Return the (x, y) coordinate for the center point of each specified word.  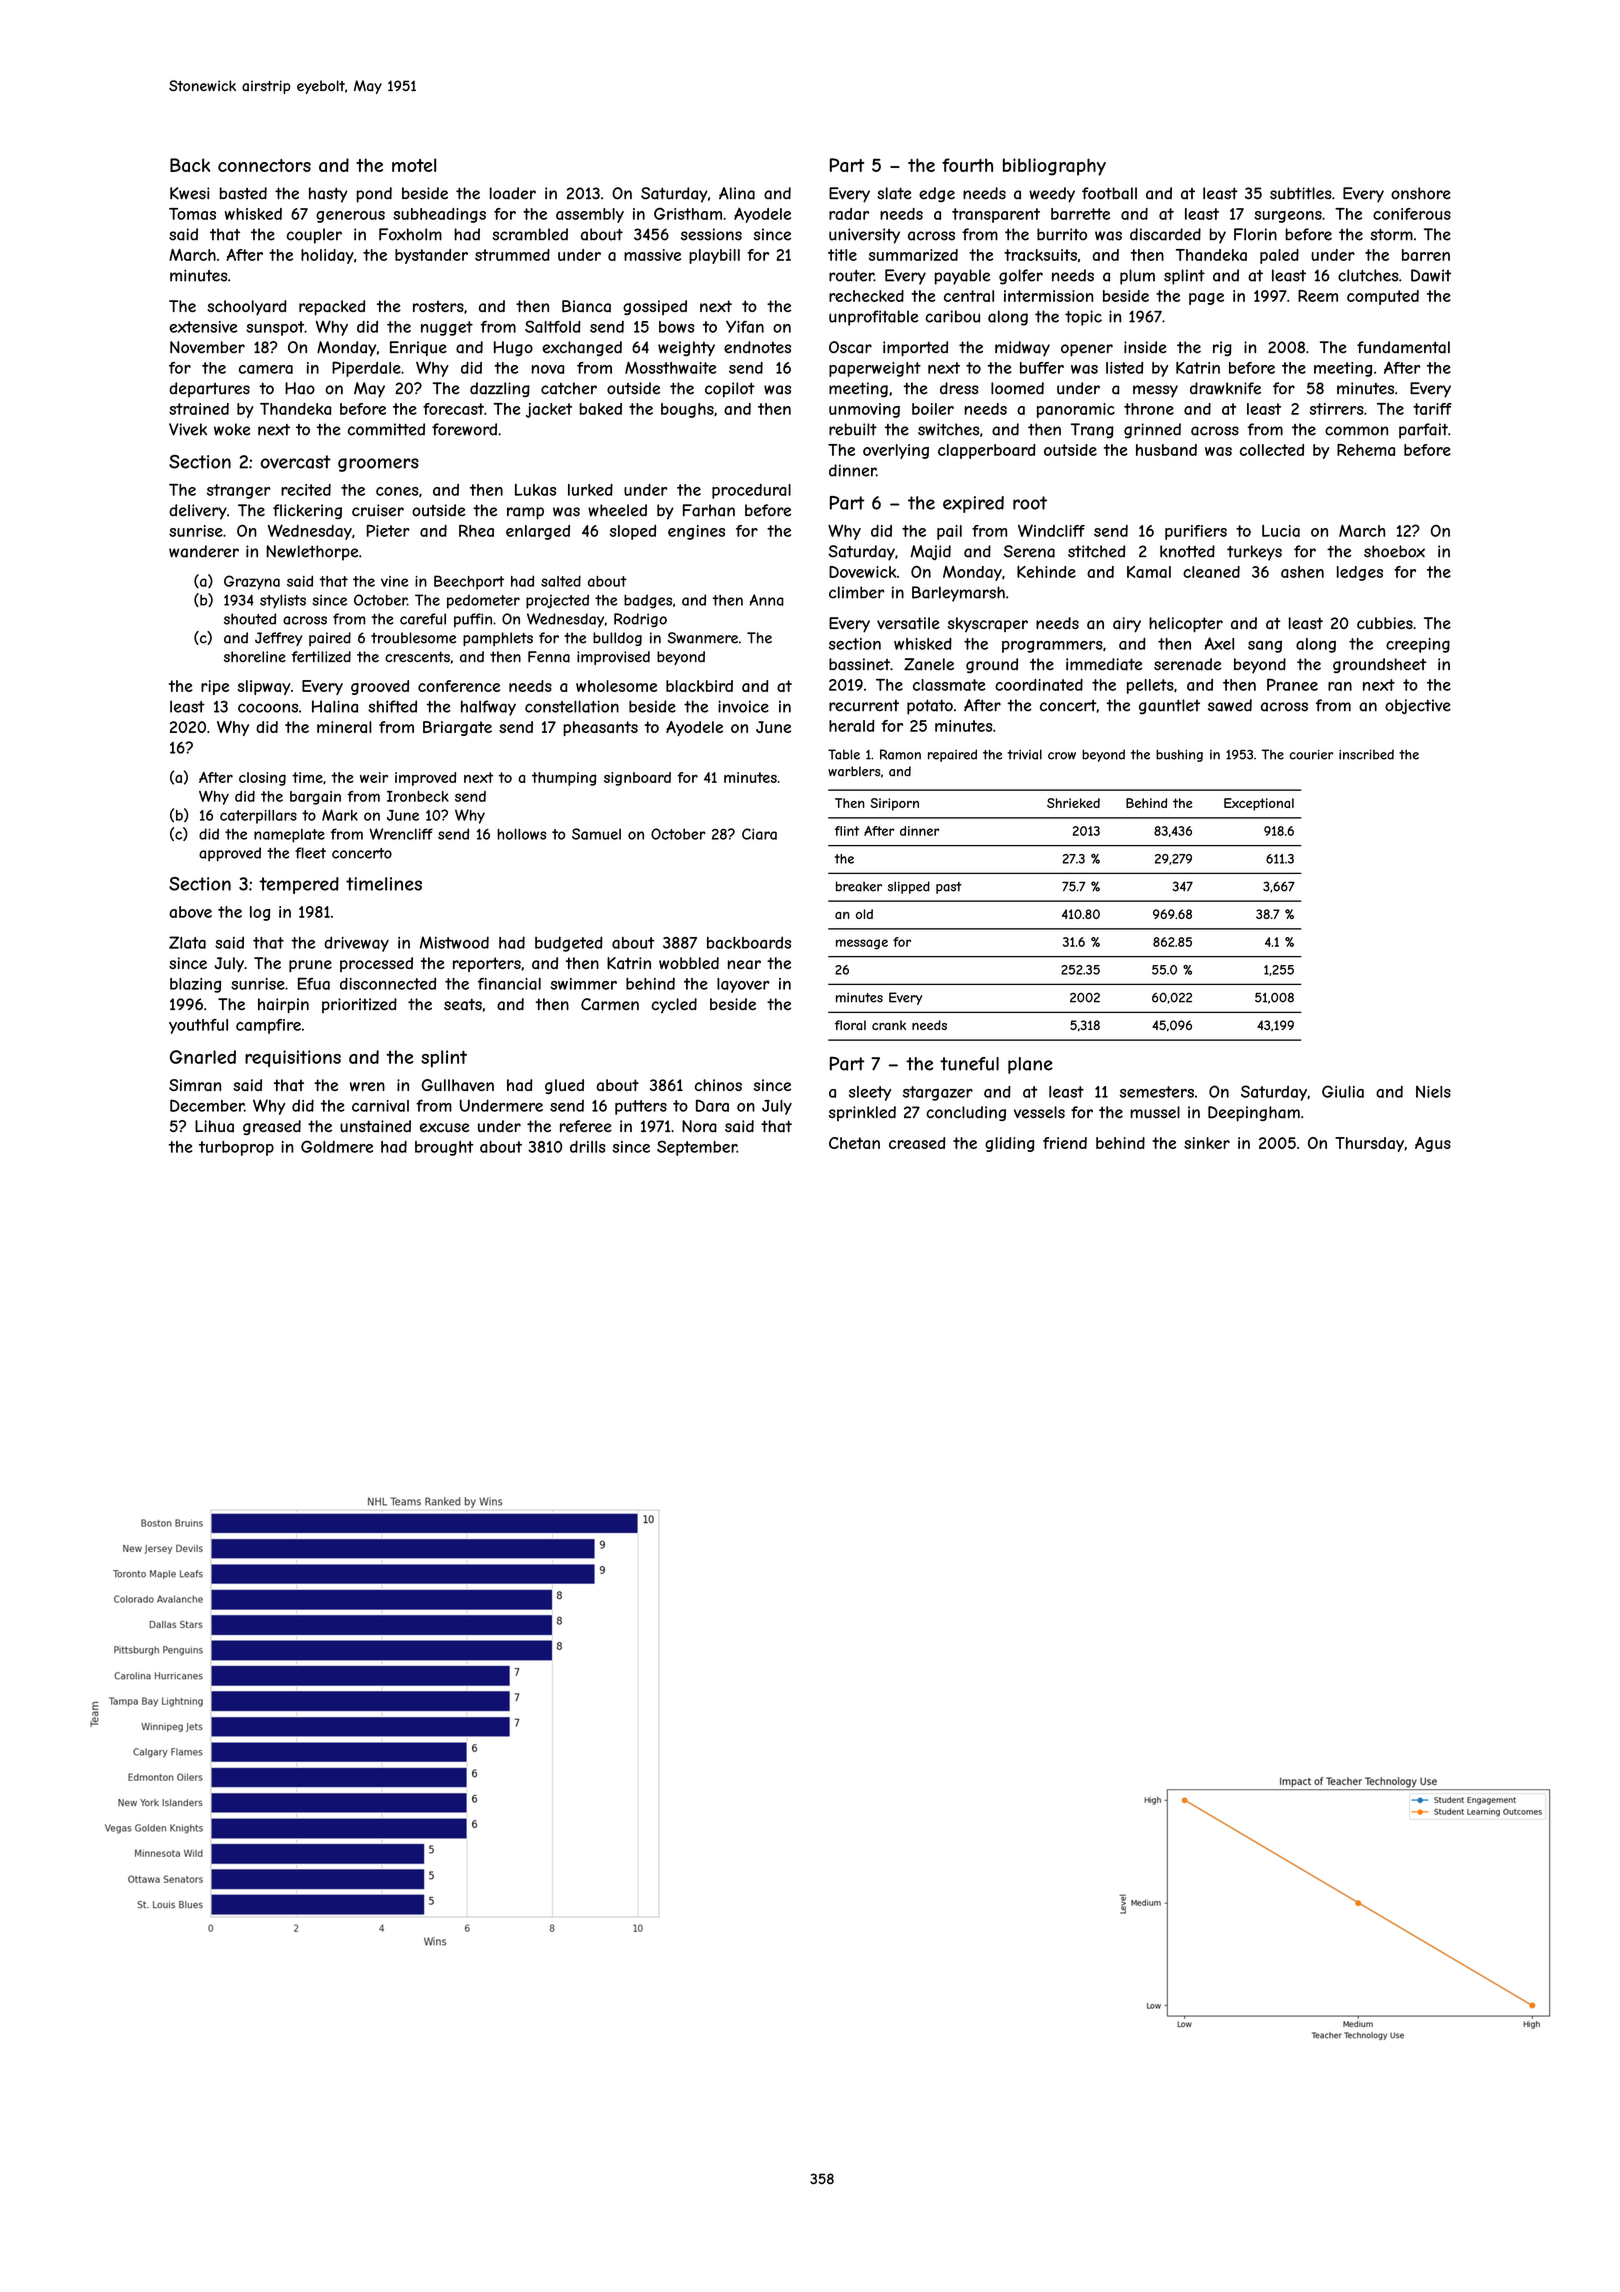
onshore (1421, 193)
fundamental (1403, 347)
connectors (264, 165)
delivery (198, 512)
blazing (195, 985)
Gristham (688, 214)
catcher (569, 388)
